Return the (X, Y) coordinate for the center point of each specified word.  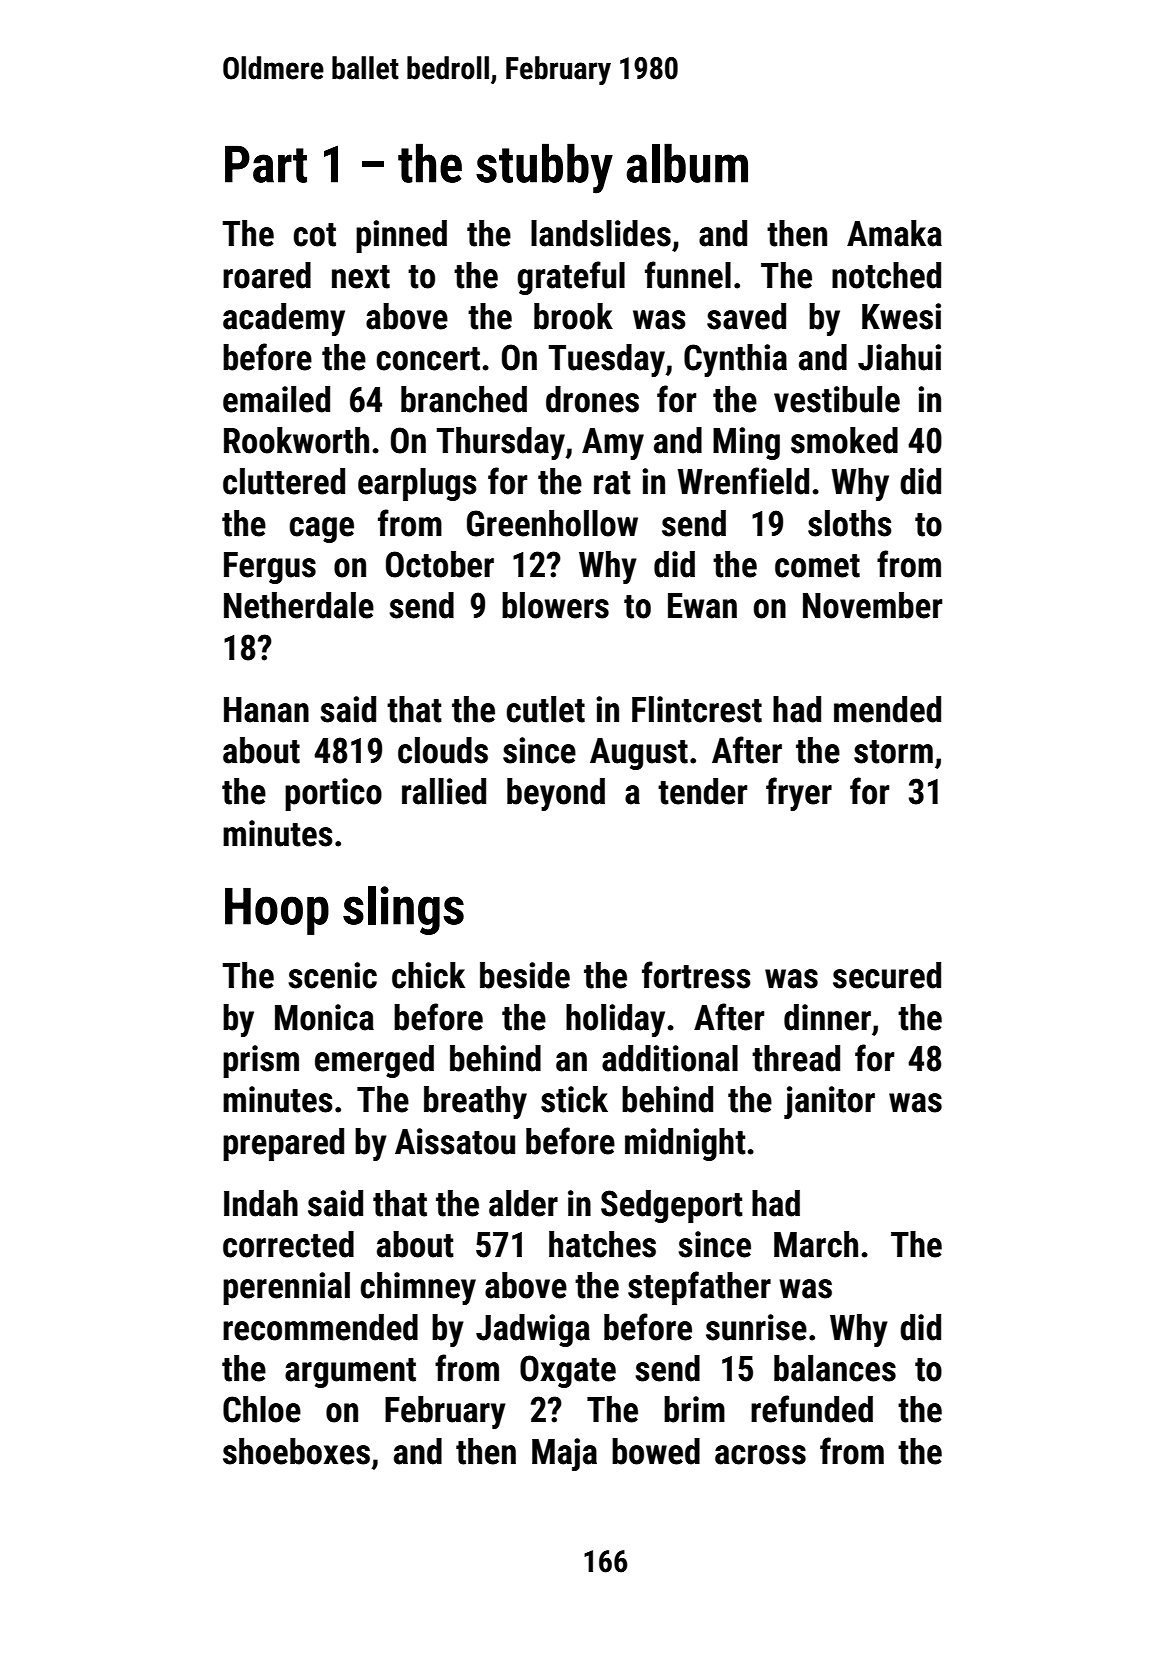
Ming (746, 443)
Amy (613, 444)
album (687, 163)
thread (796, 1058)
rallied (444, 791)
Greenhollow (552, 523)
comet (817, 566)
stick (574, 1099)
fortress (696, 975)
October (440, 564)
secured (887, 975)
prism (261, 1061)
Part (266, 164)
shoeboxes (296, 1451)
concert (428, 359)
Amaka (894, 233)
